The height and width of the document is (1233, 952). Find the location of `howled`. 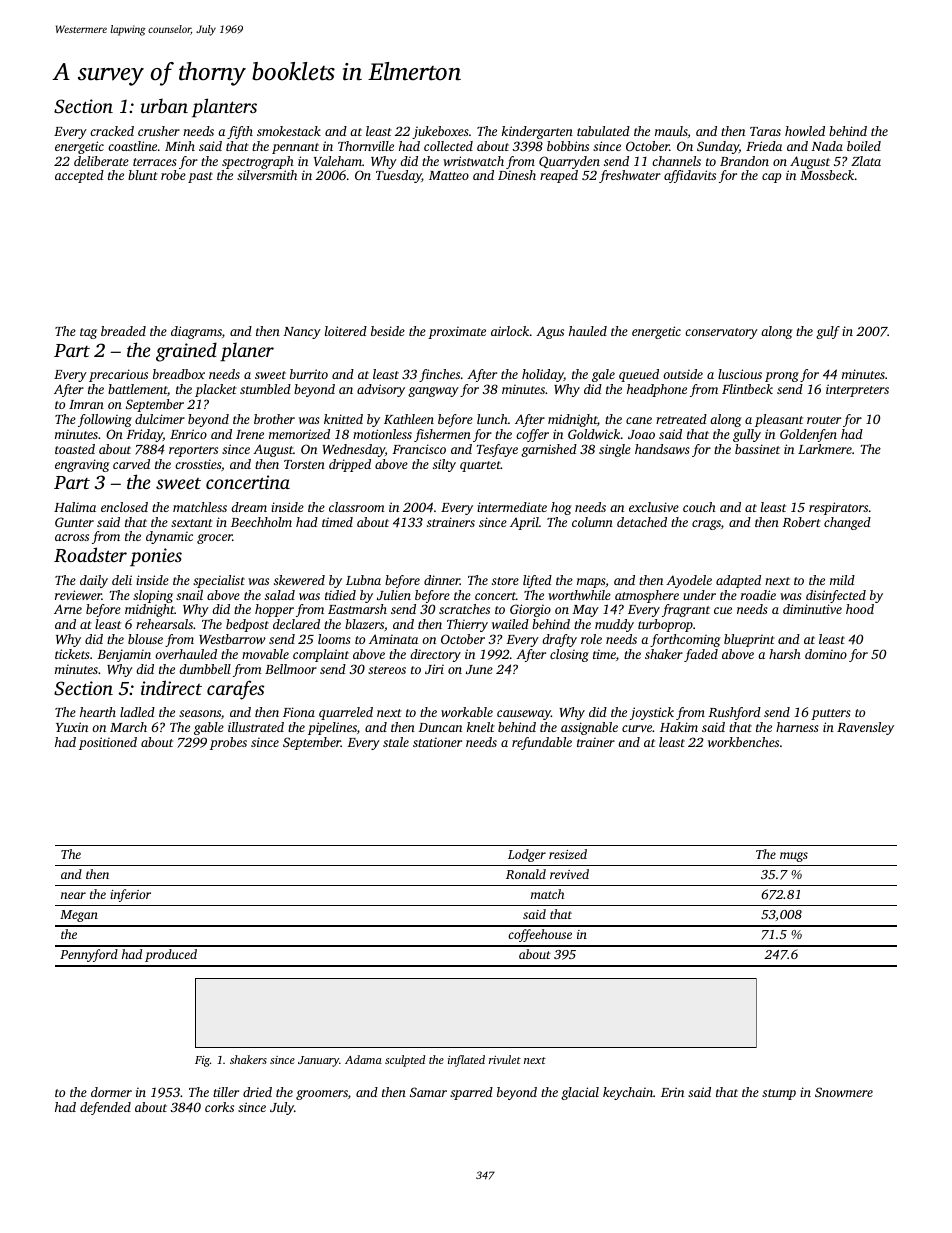

howled is located at coordinates (805, 131).
